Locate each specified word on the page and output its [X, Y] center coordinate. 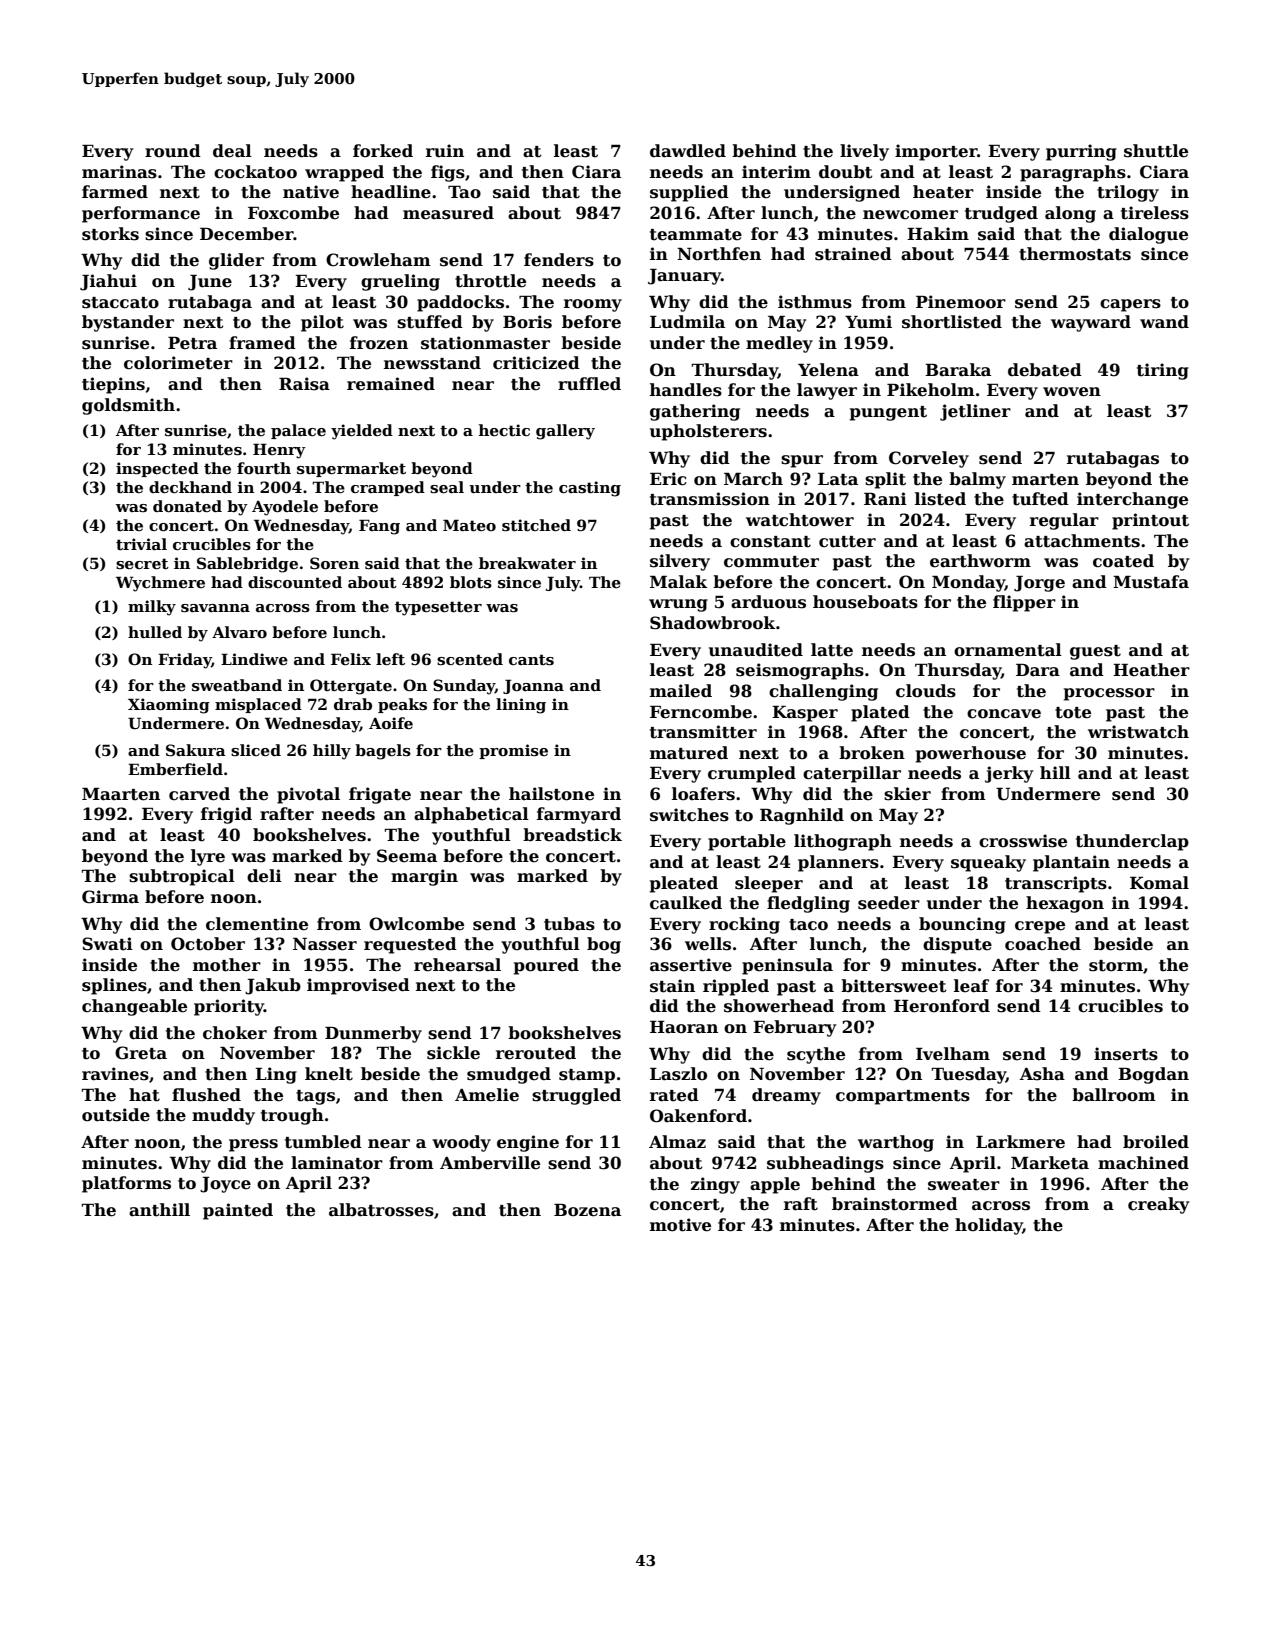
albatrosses [381, 1210]
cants [531, 659]
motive [680, 1225]
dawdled [688, 151]
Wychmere [160, 584]
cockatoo [255, 172]
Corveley [929, 459]
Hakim [938, 233]
